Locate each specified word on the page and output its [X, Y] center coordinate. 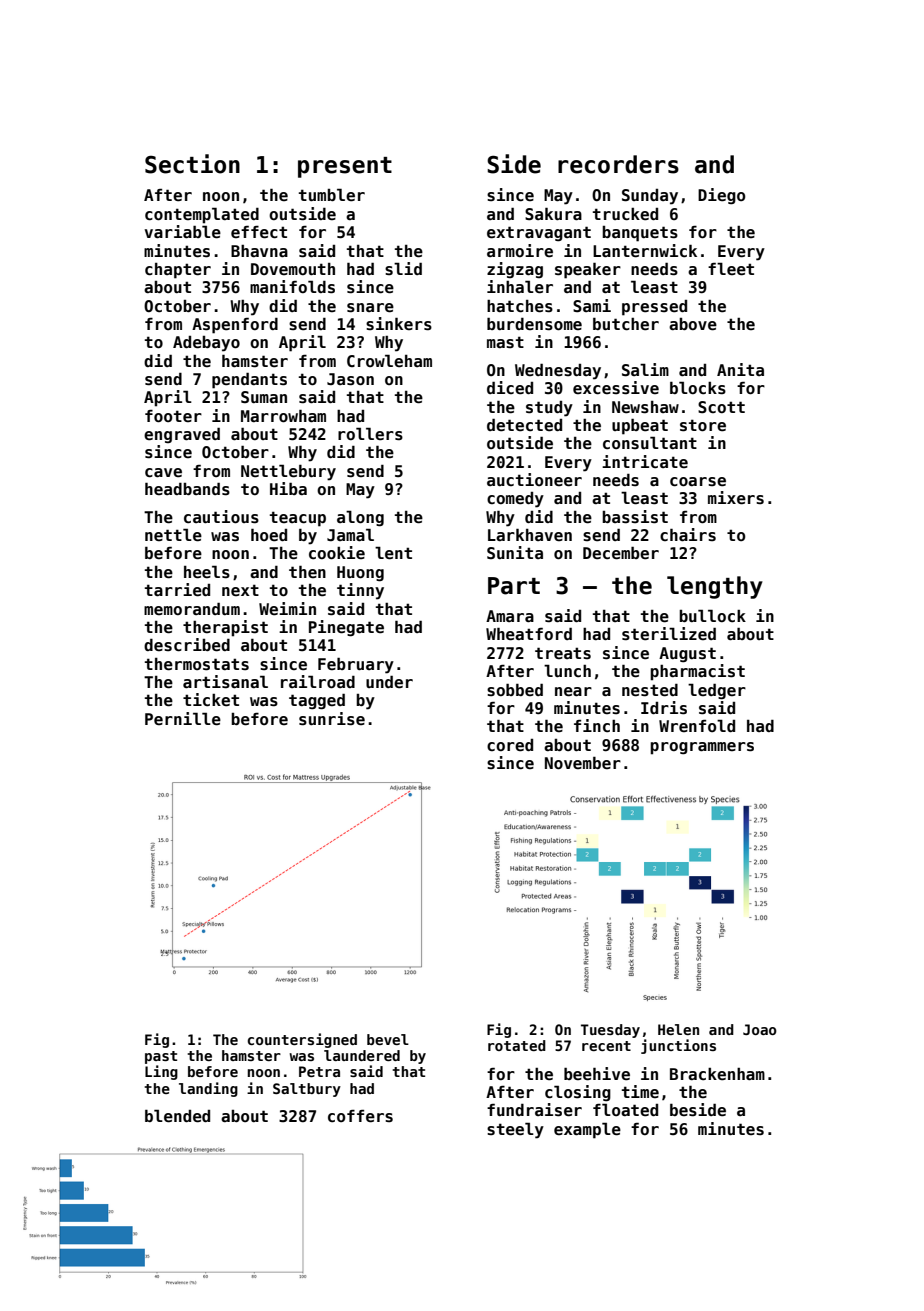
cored [510, 745]
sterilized [669, 634]
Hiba [288, 488]
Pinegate [346, 628]
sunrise [332, 719]
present [345, 167]
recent [606, 1046]
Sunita [515, 552]
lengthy [715, 587]
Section [192, 164]
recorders [618, 164]
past [161, 1057]
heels [207, 572]
